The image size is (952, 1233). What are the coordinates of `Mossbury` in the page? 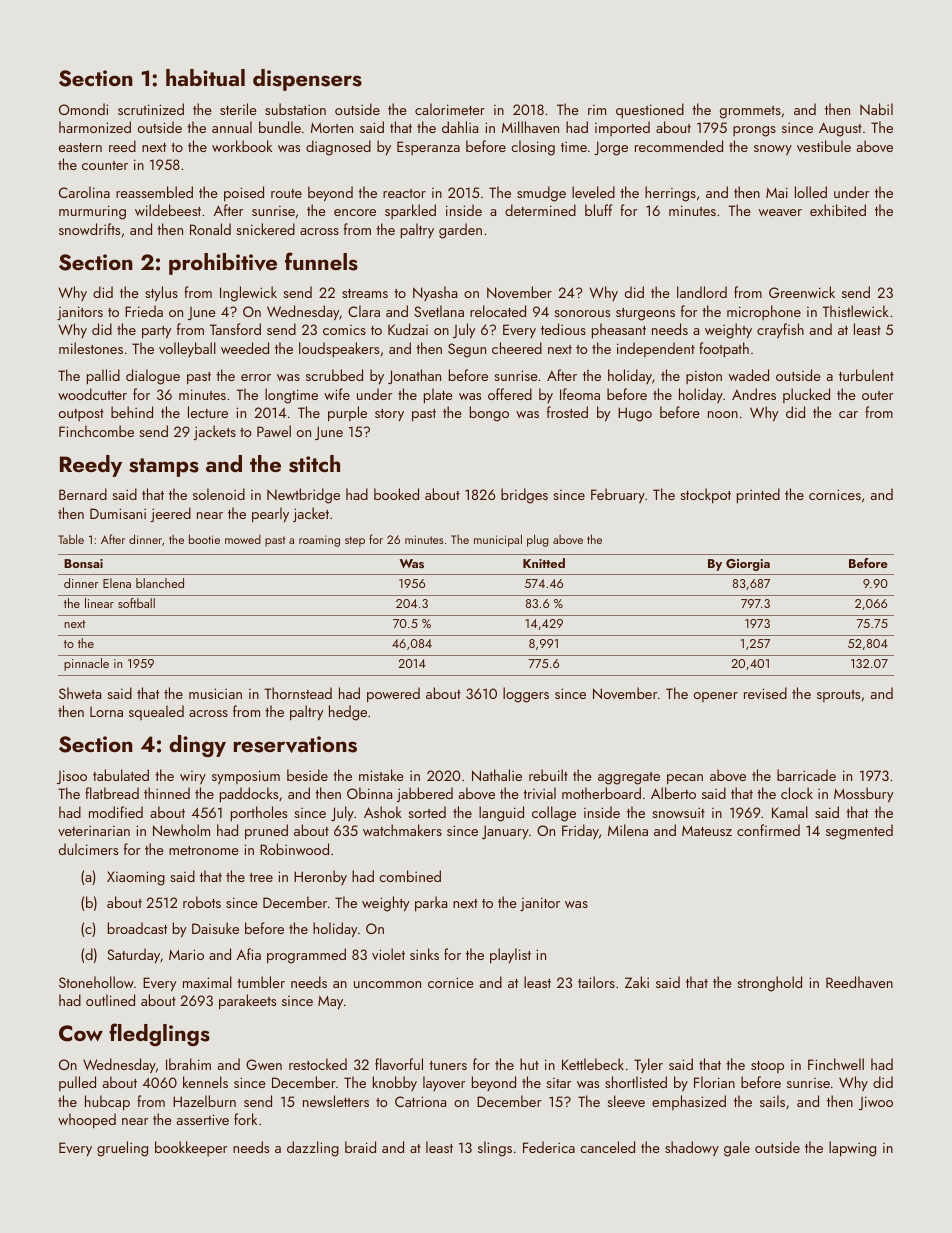 It's located at (864, 795).
